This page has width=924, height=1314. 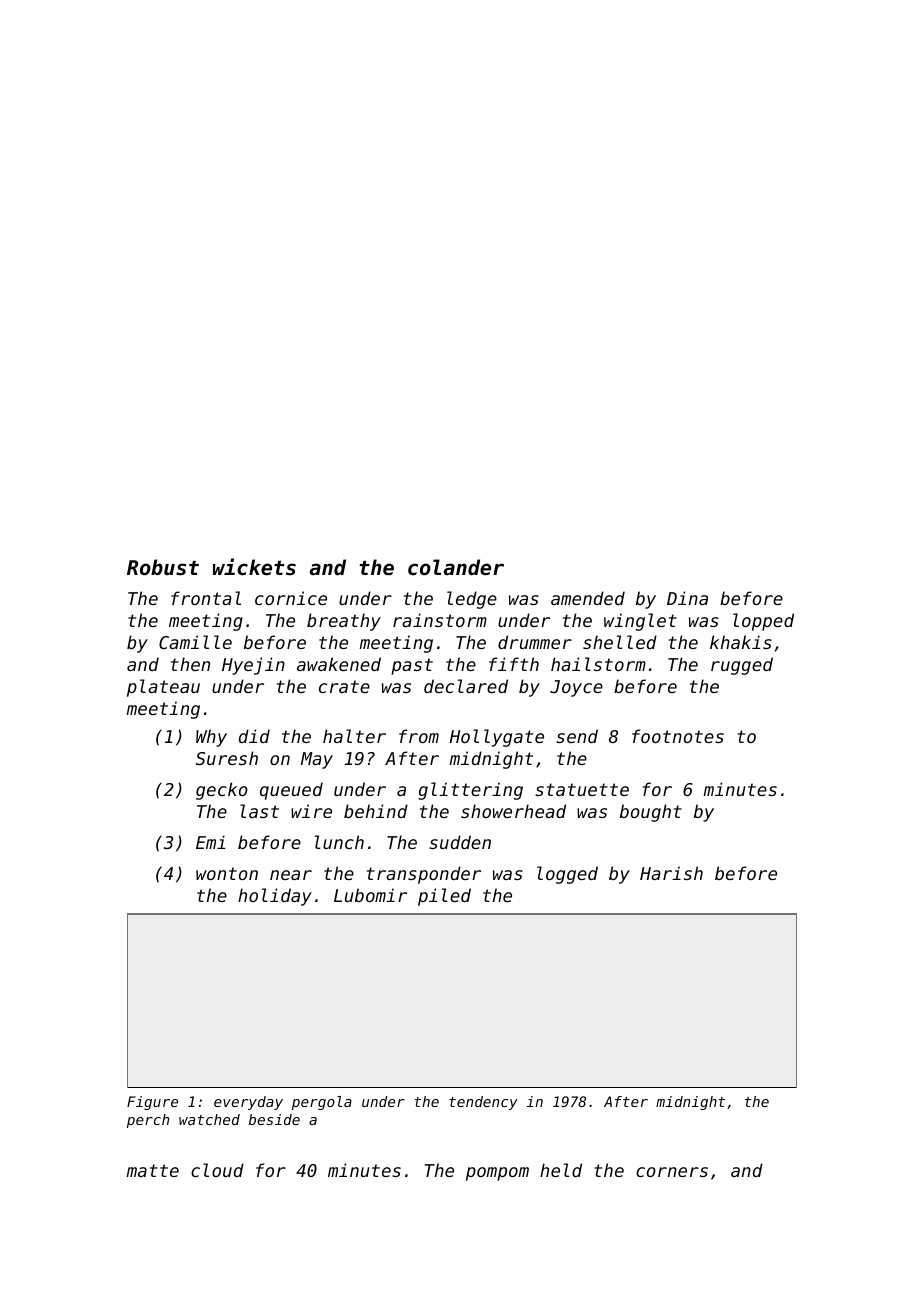 I want to click on matte, so click(x=152, y=1170).
